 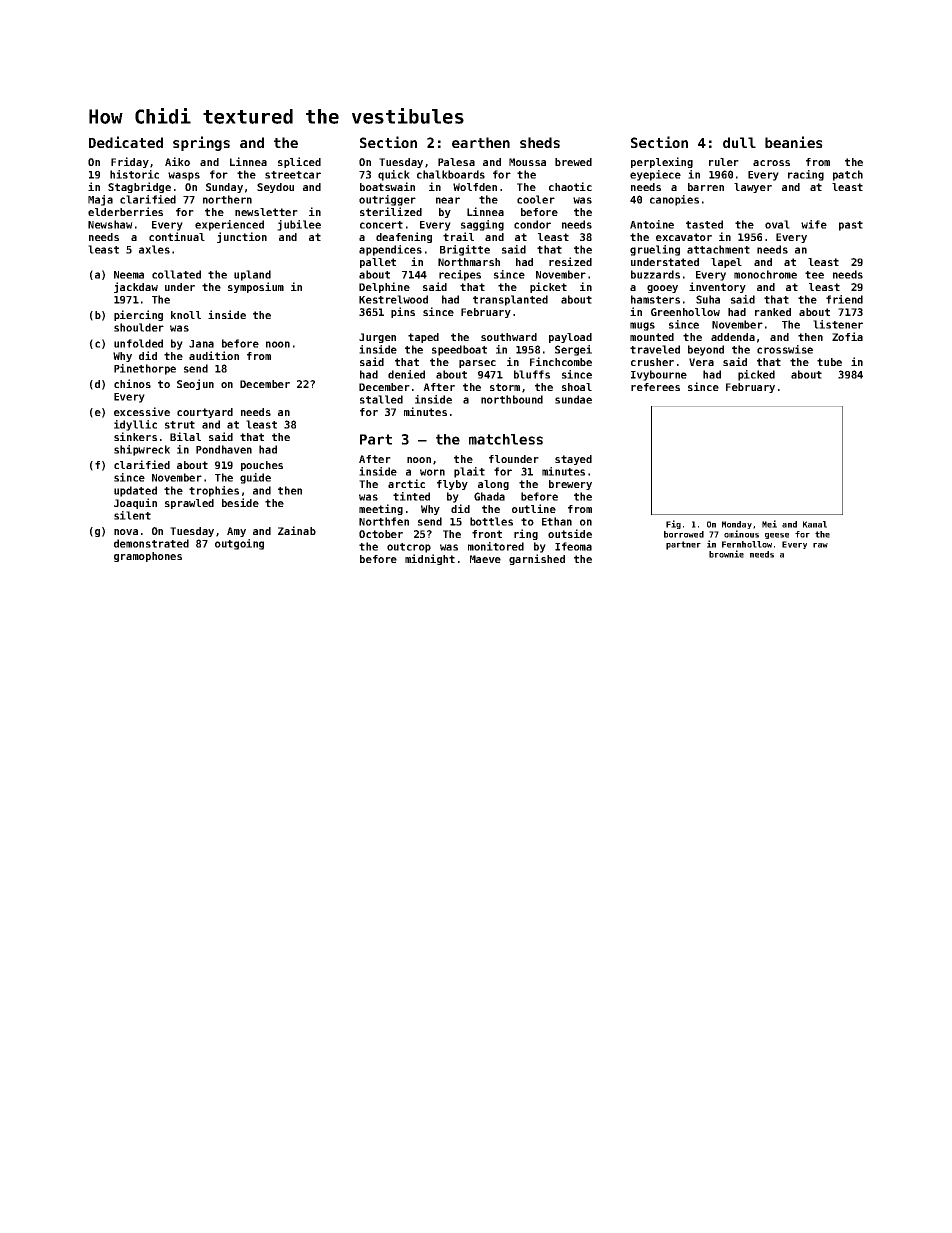 What do you see at coordinates (838, 324) in the screenshot?
I see `listener` at bounding box center [838, 324].
